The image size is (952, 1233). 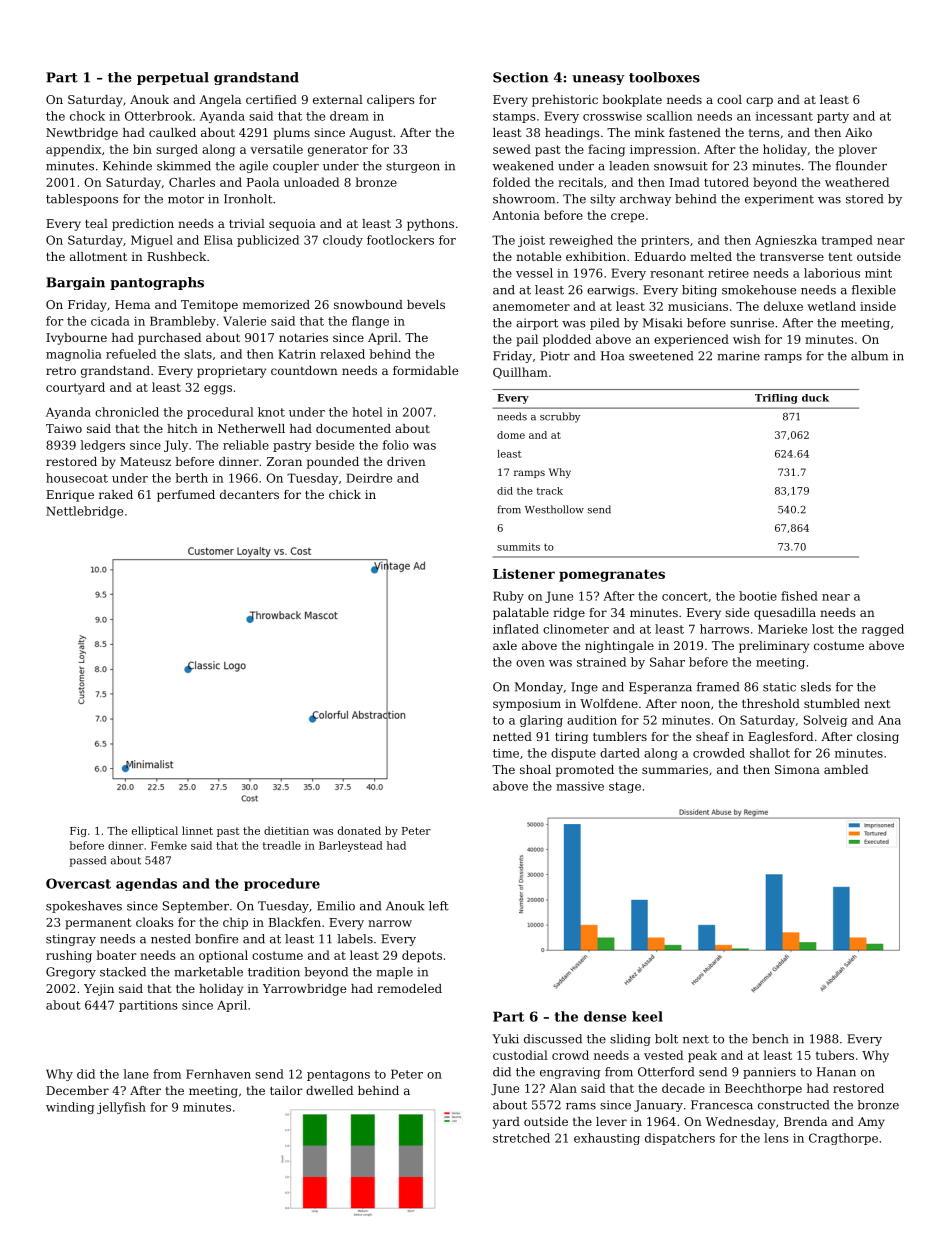 What do you see at coordinates (605, 1016) in the screenshot?
I see `dense` at bounding box center [605, 1016].
